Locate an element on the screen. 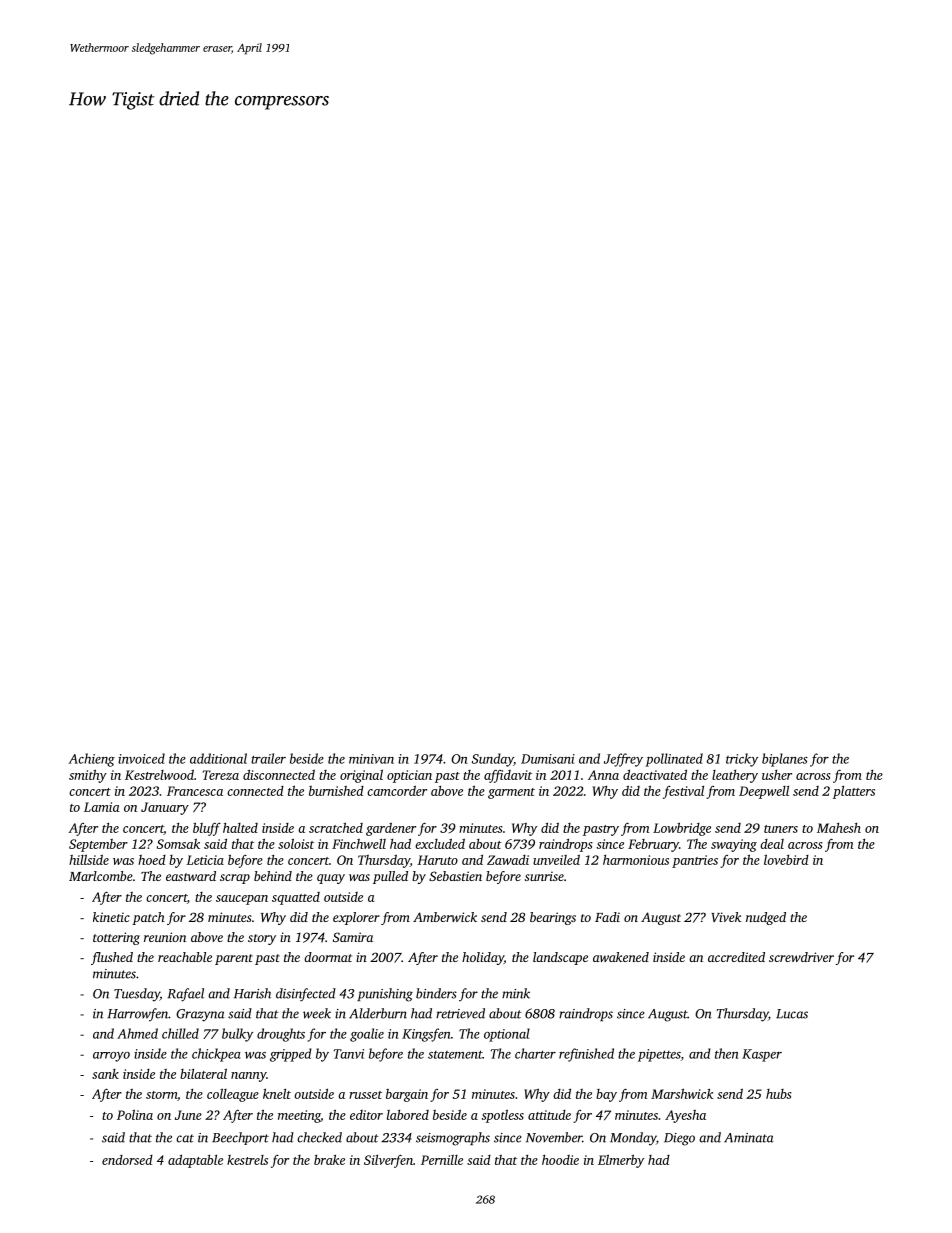 The image size is (952, 1233). saucepan is located at coordinates (242, 900).
